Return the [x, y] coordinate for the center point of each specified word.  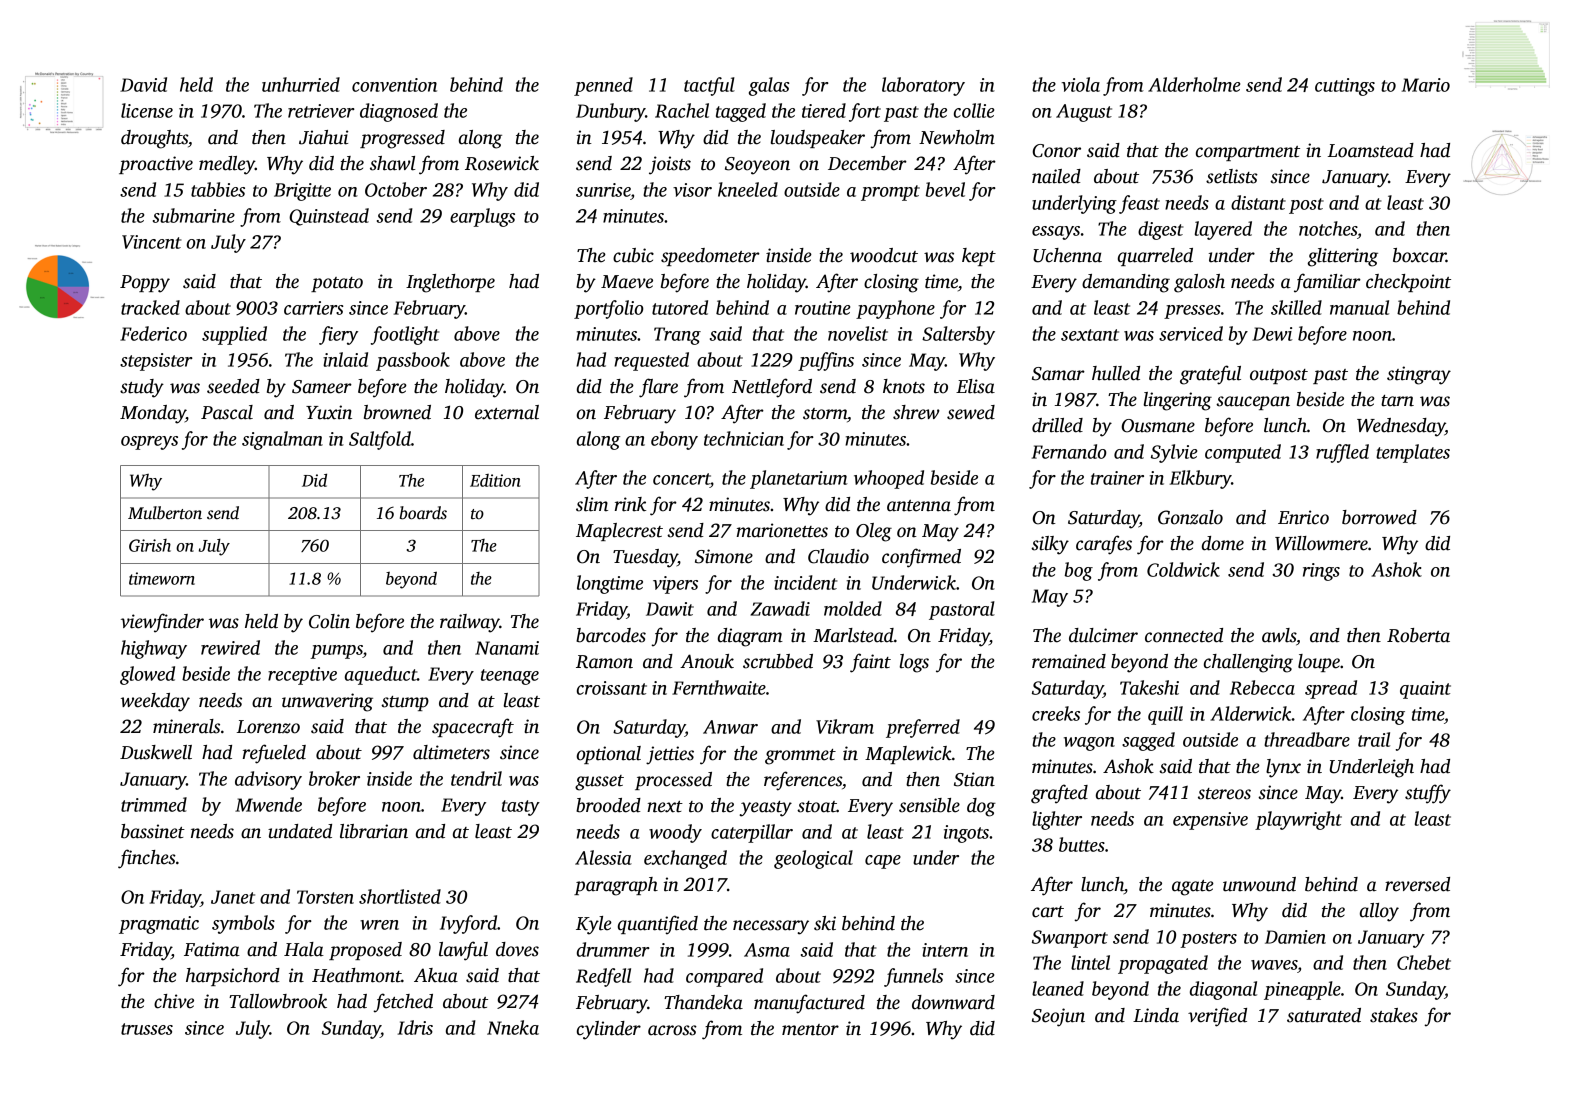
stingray [1419, 375]
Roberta [1418, 635]
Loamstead [1371, 150]
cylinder [609, 1030]
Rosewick [502, 163]
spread [1331, 689]
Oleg [874, 532]
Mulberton [165, 513]
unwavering [327, 702]
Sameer [322, 387]
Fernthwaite [719, 687]
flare [658, 388]
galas [769, 86]
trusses [147, 1029]
